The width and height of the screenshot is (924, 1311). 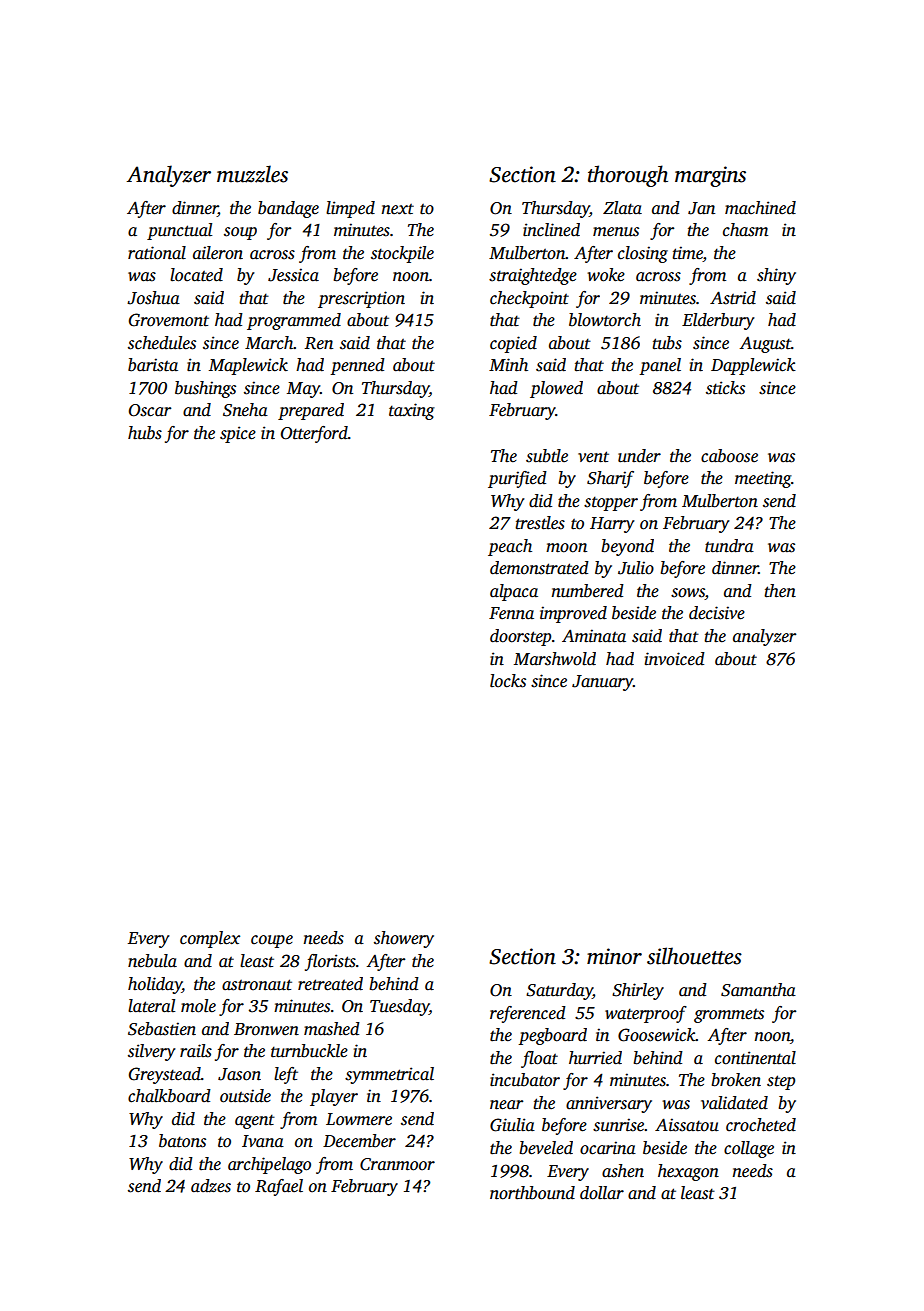 I want to click on muzzles, so click(x=252, y=174).
